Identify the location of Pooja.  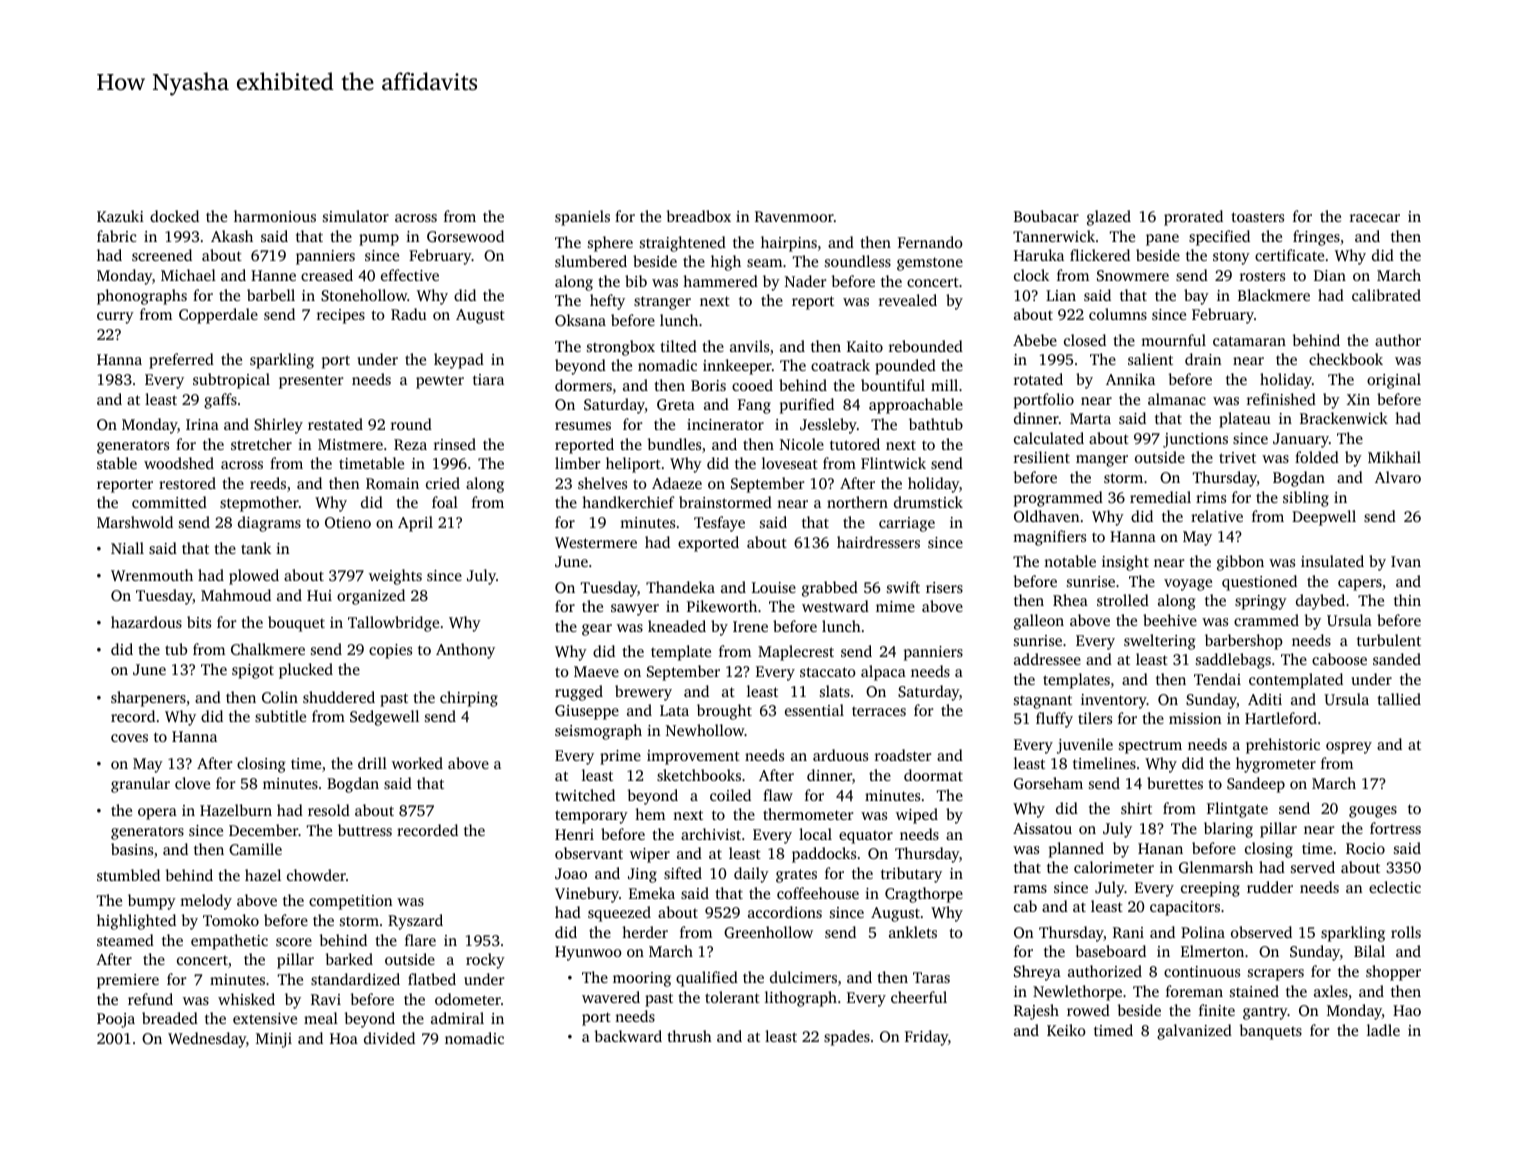
(116, 1020).
